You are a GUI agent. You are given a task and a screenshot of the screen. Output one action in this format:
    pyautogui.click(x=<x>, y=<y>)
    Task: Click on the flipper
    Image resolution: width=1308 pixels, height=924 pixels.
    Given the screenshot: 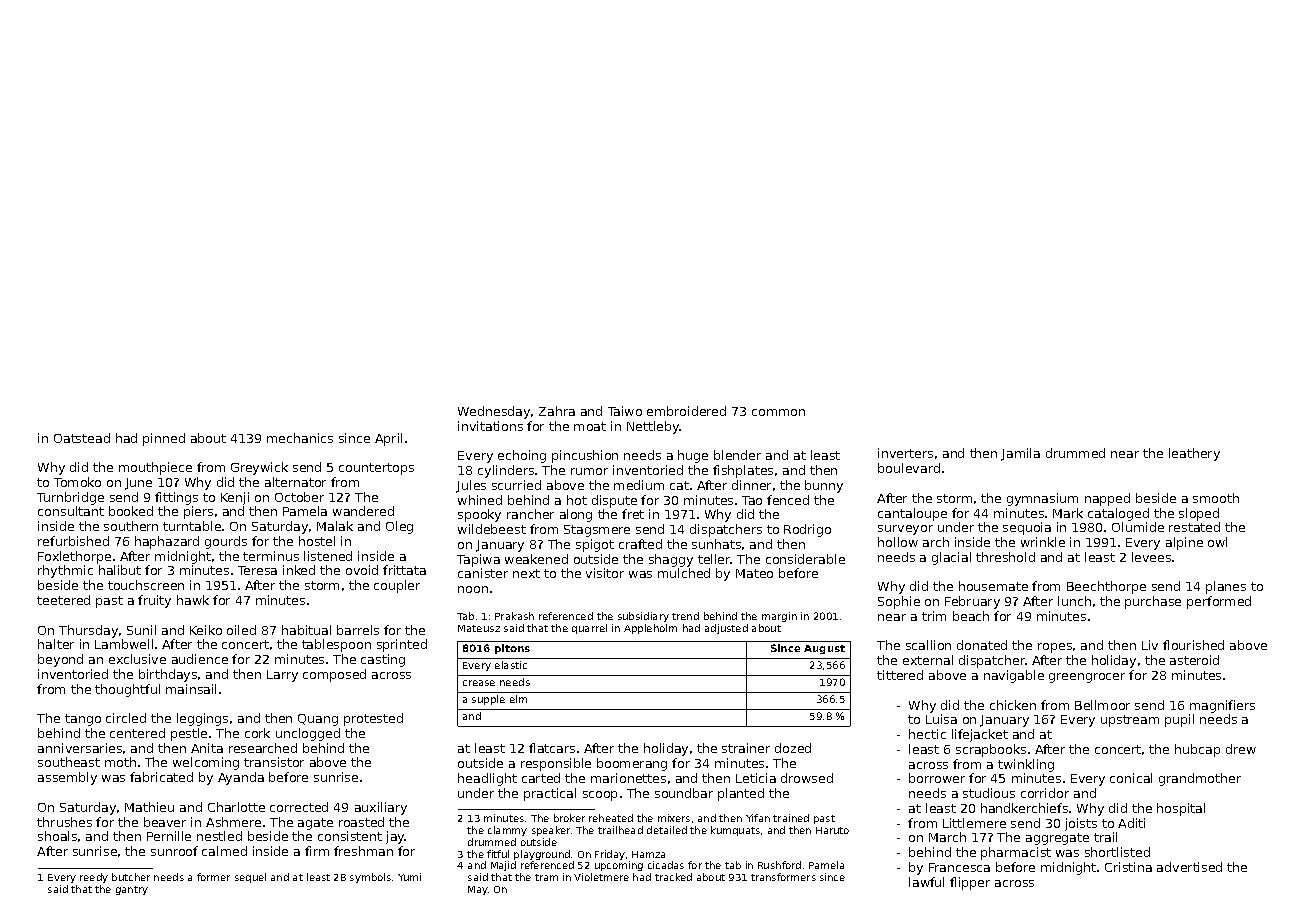 What is the action you would take?
    pyautogui.click(x=970, y=883)
